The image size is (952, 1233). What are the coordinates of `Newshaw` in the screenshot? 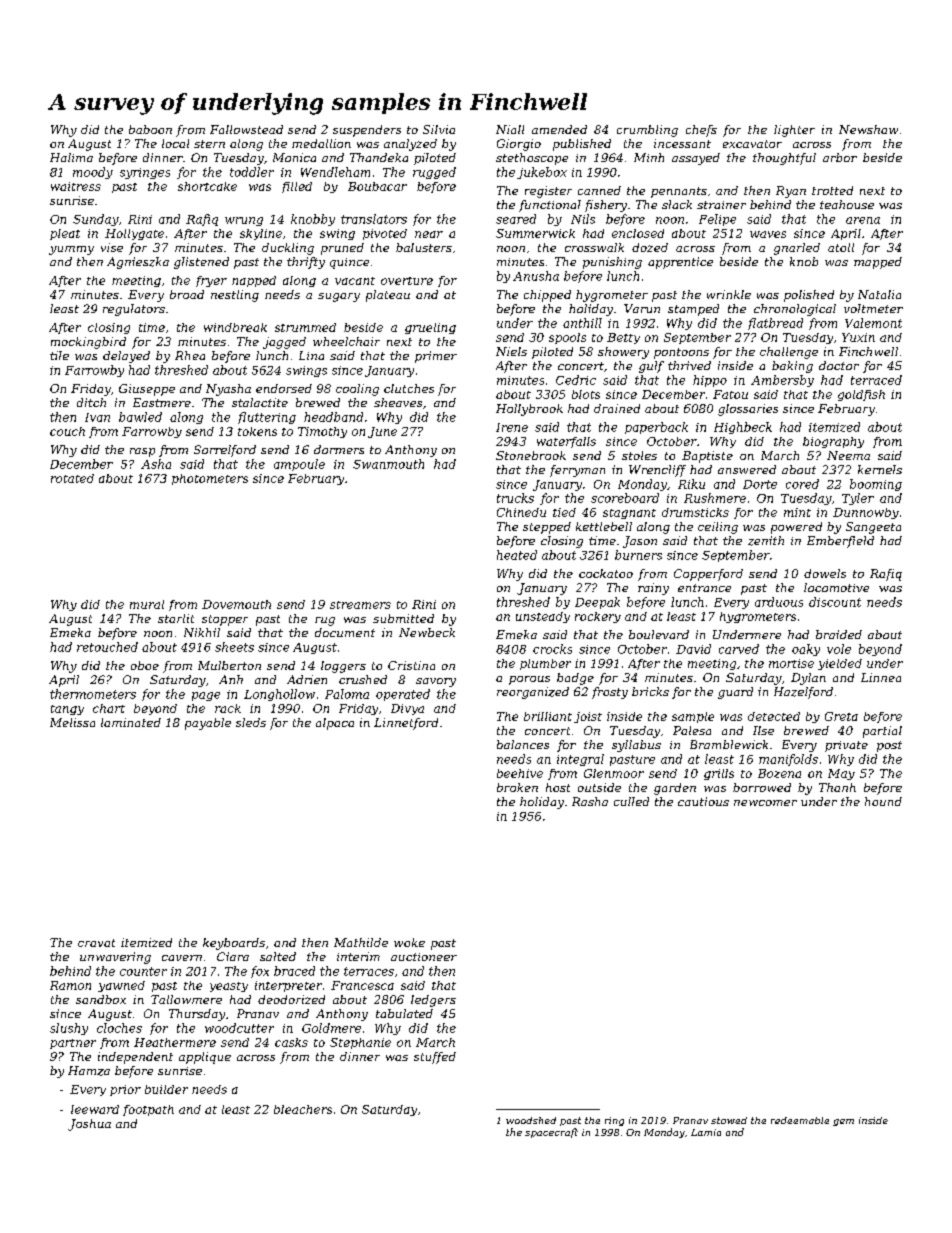 It's located at (868, 129).
